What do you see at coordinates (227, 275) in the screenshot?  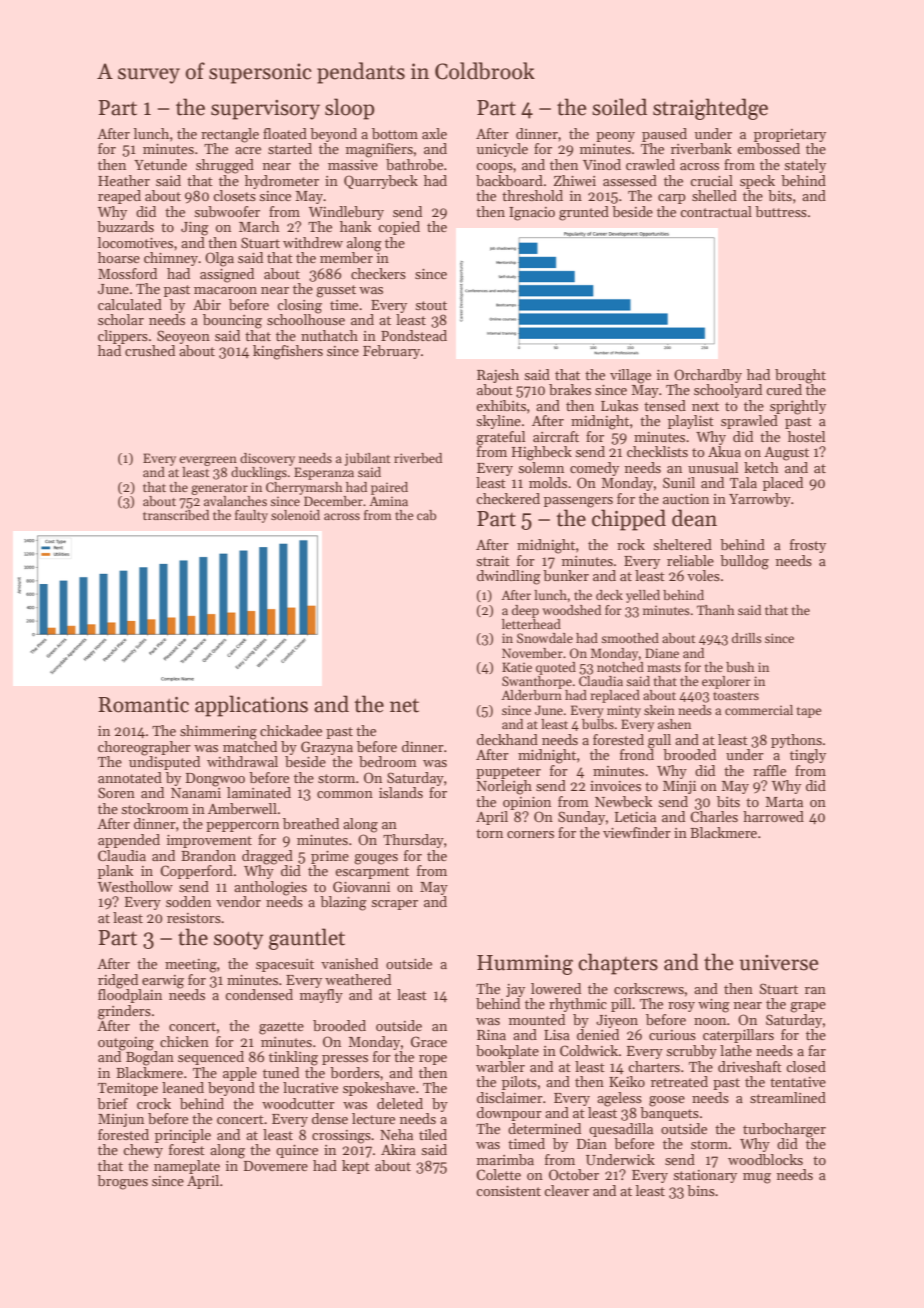 I see `assigned` at bounding box center [227, 275].
